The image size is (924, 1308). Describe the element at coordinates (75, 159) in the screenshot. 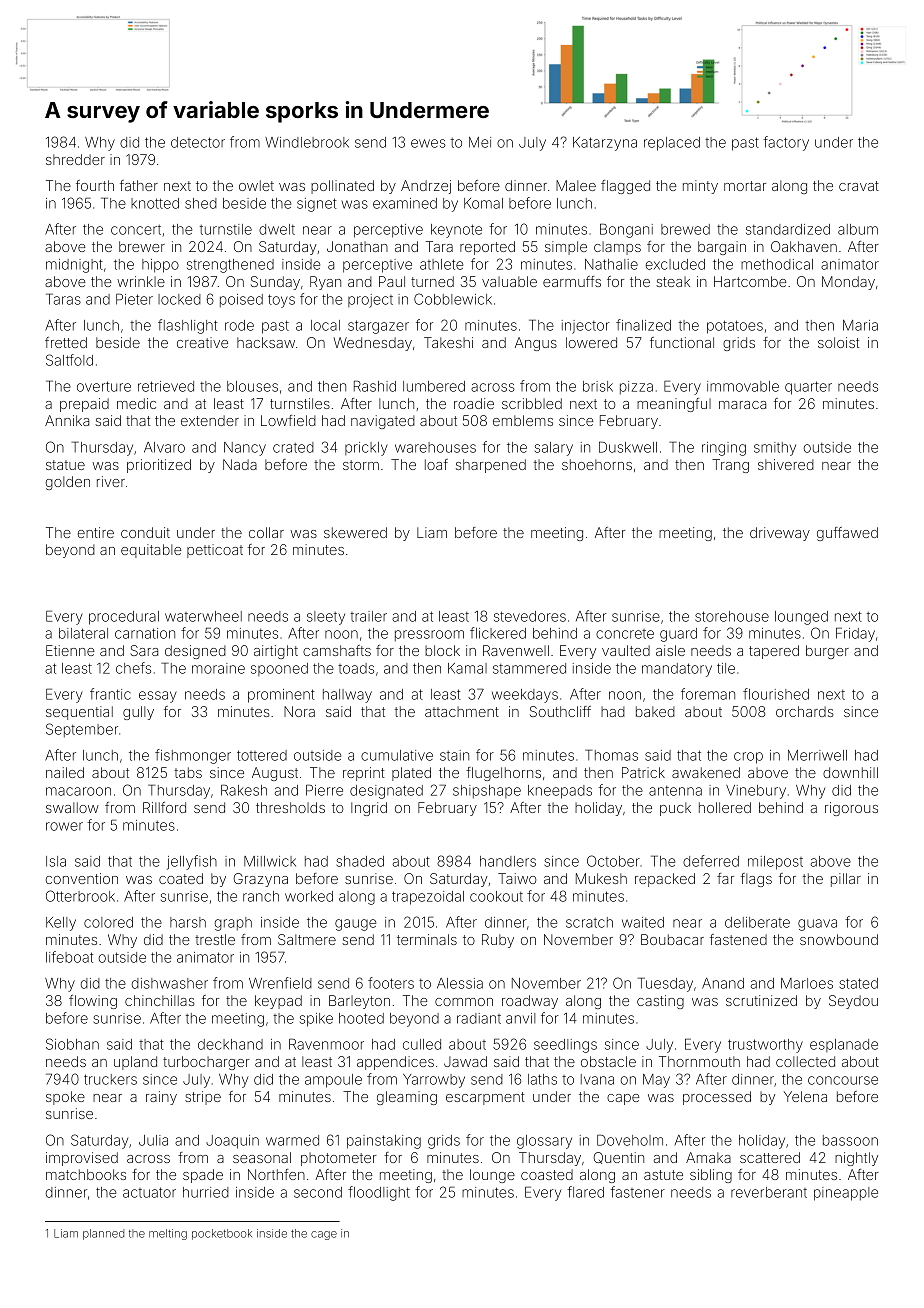

I see `shredder` at that location.
